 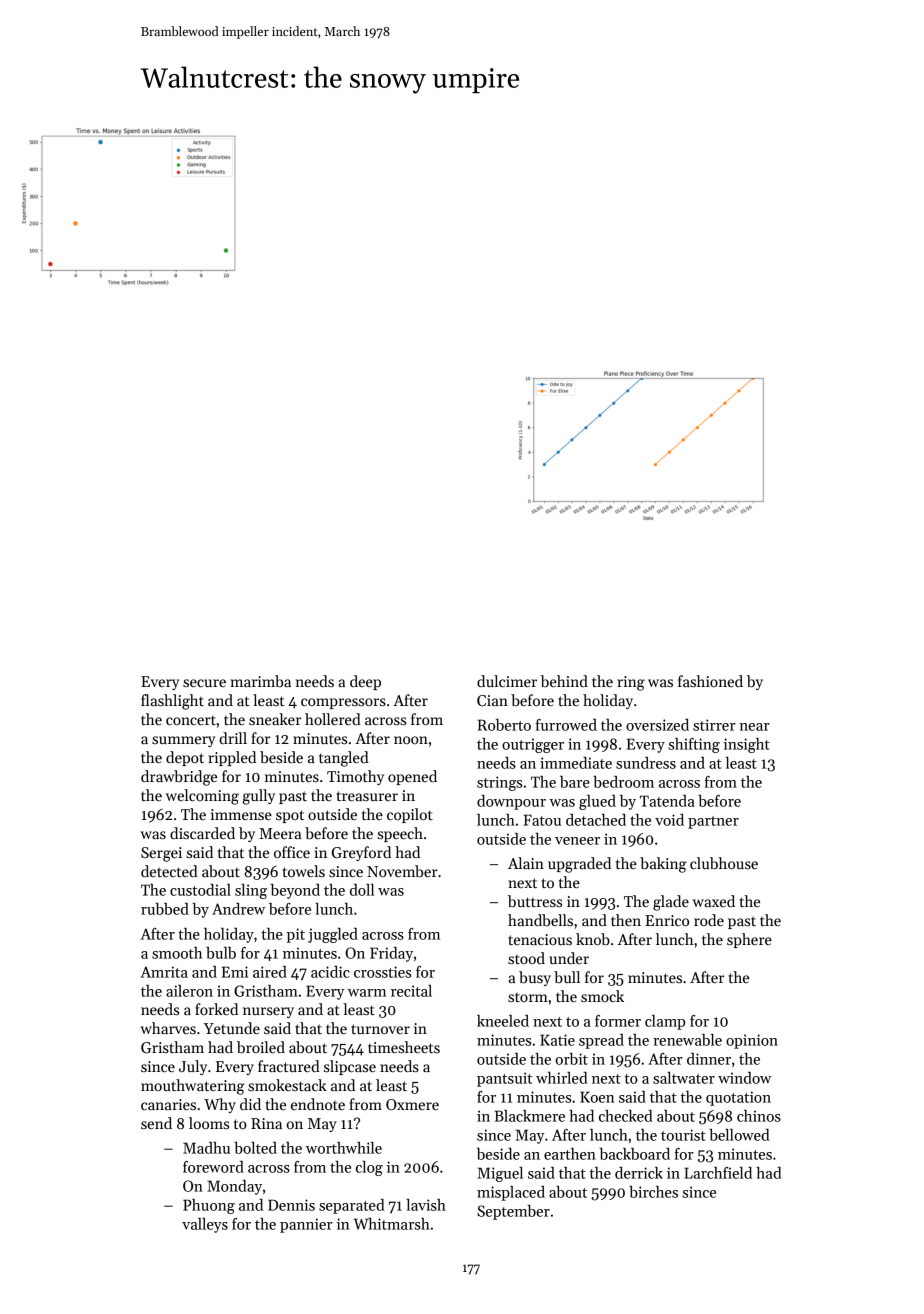 I want to click on acidic, so click(x=330, y=972).
